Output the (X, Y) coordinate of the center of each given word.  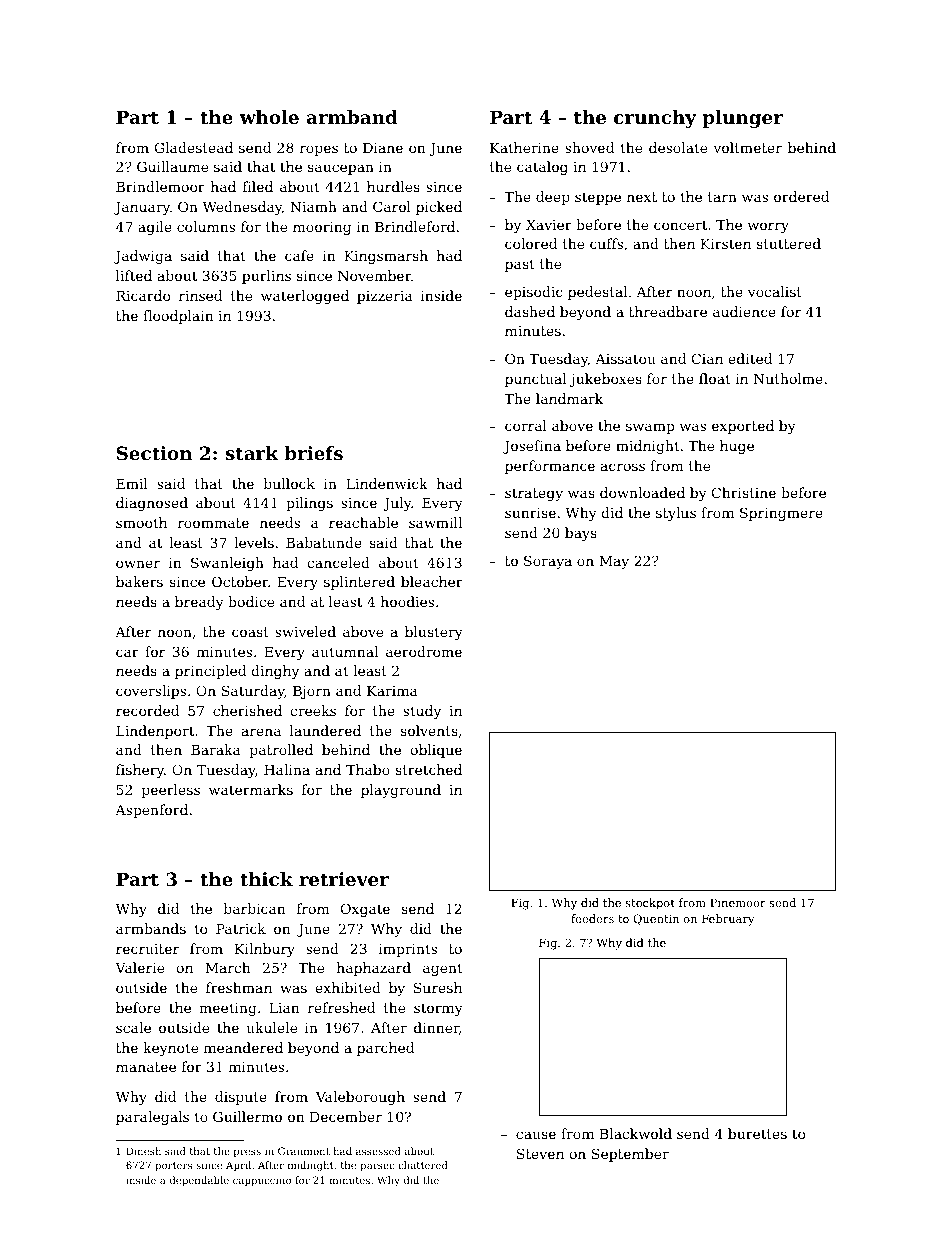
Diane (383, 148)
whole (269, 117)
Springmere (781, 514)
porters (173, 1166)
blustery (434, 633)
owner (138, 564)
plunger (742, 119)
